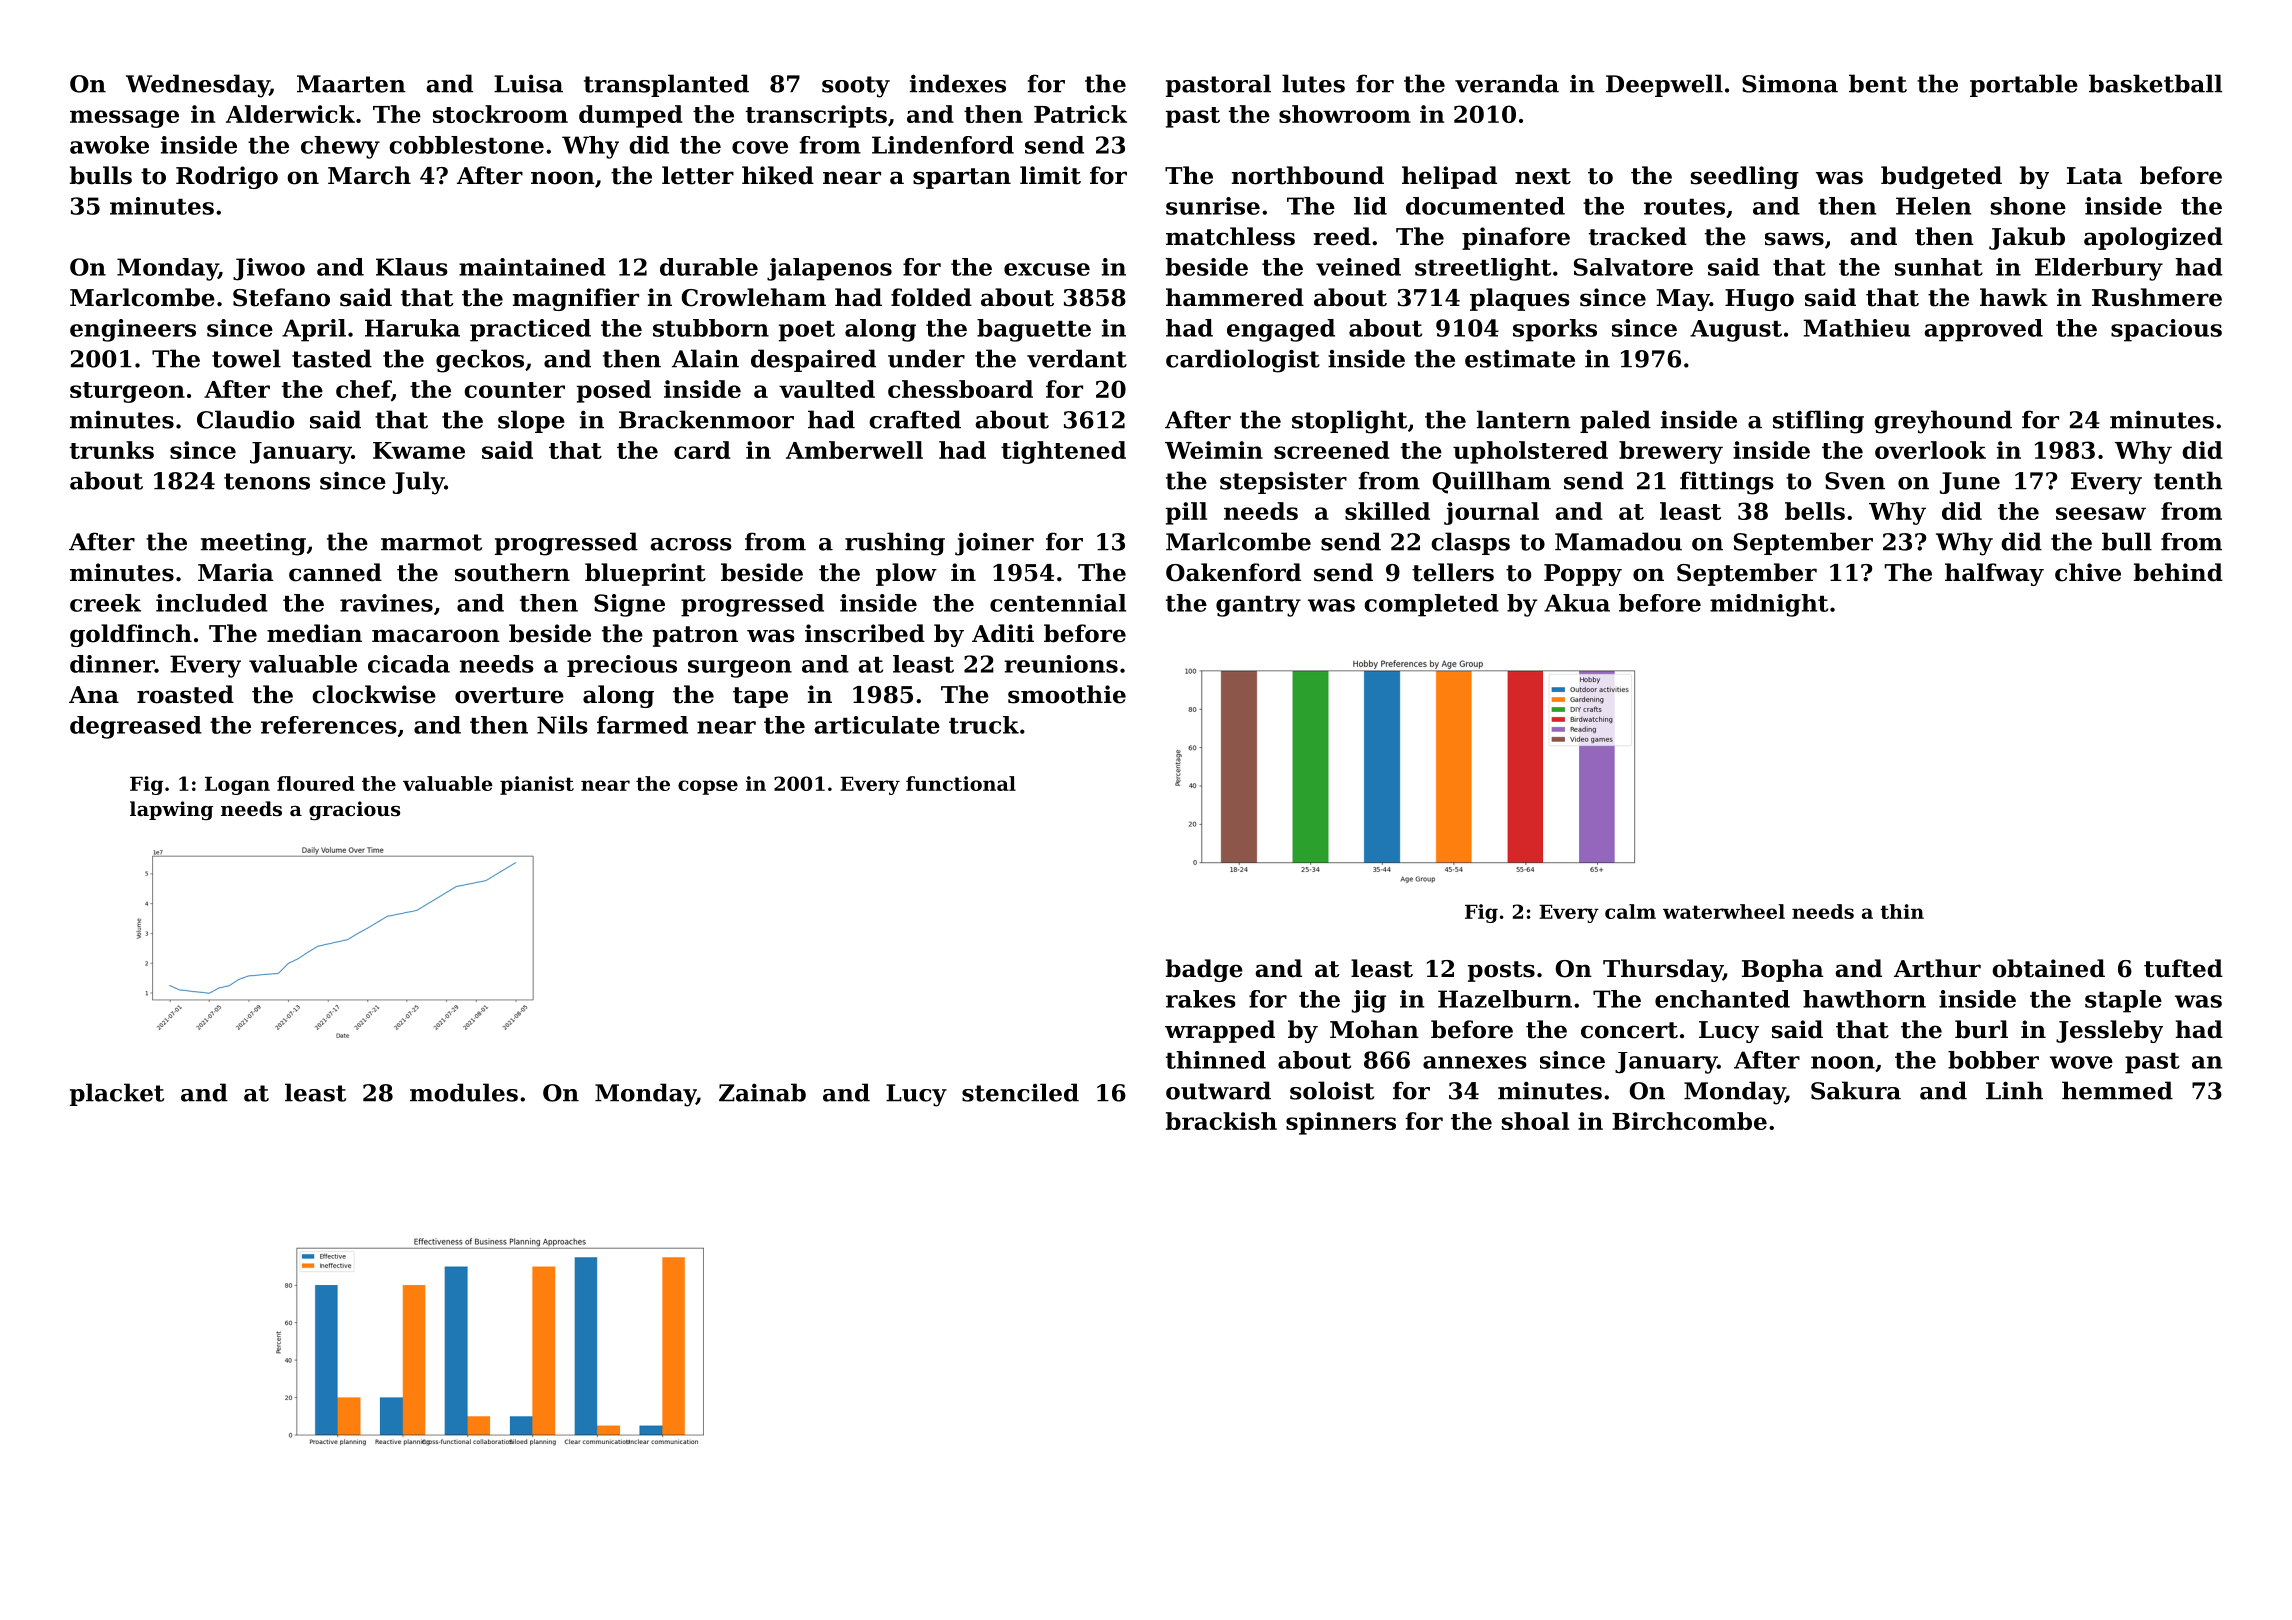  Describe the element at coordinates (171, 810) in the document. I see `lapwing` at that location.
